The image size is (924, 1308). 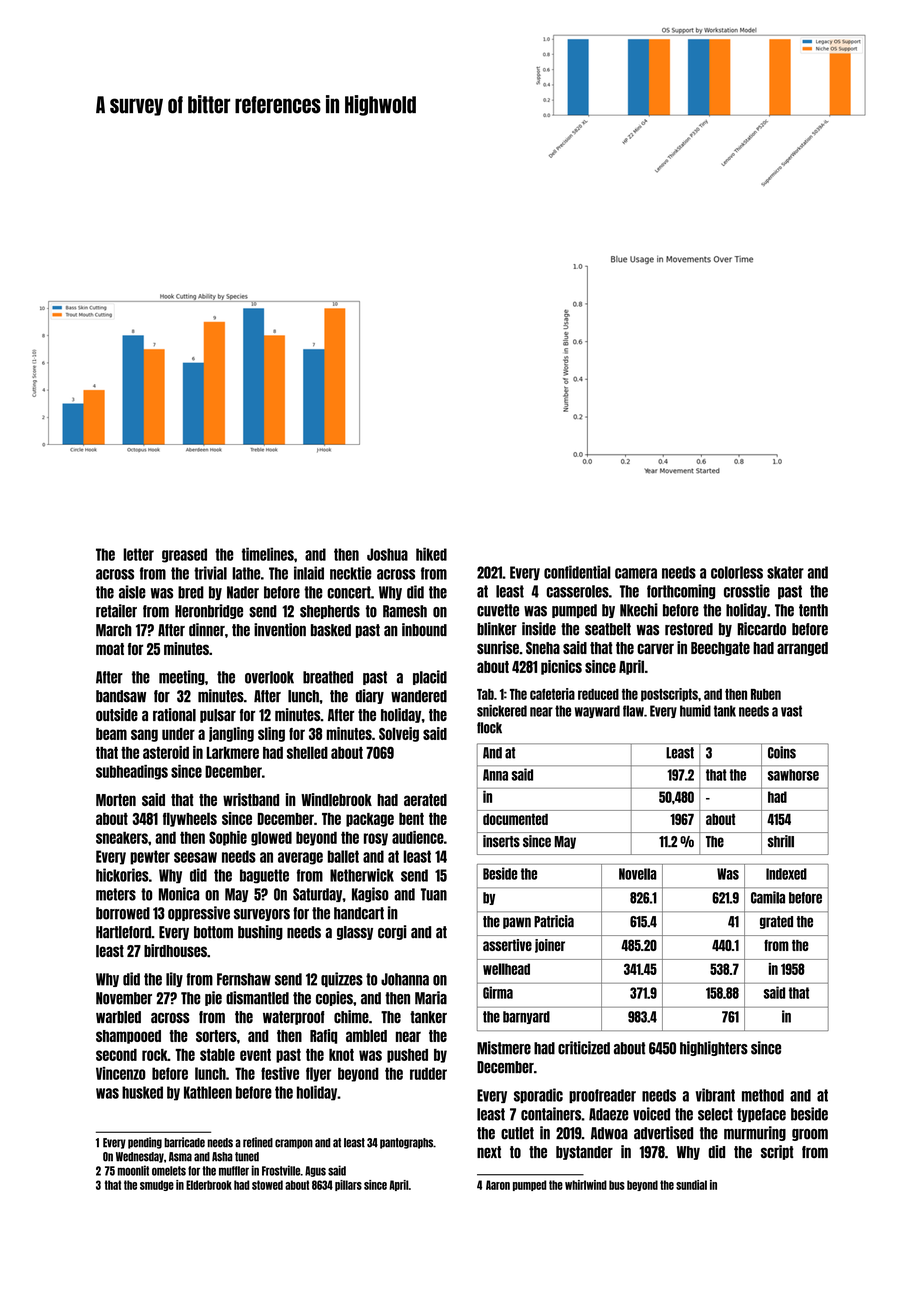 What do you see at coordinates (184, 555) in the image?
I see `greased` at bounding box center [184, 555].
